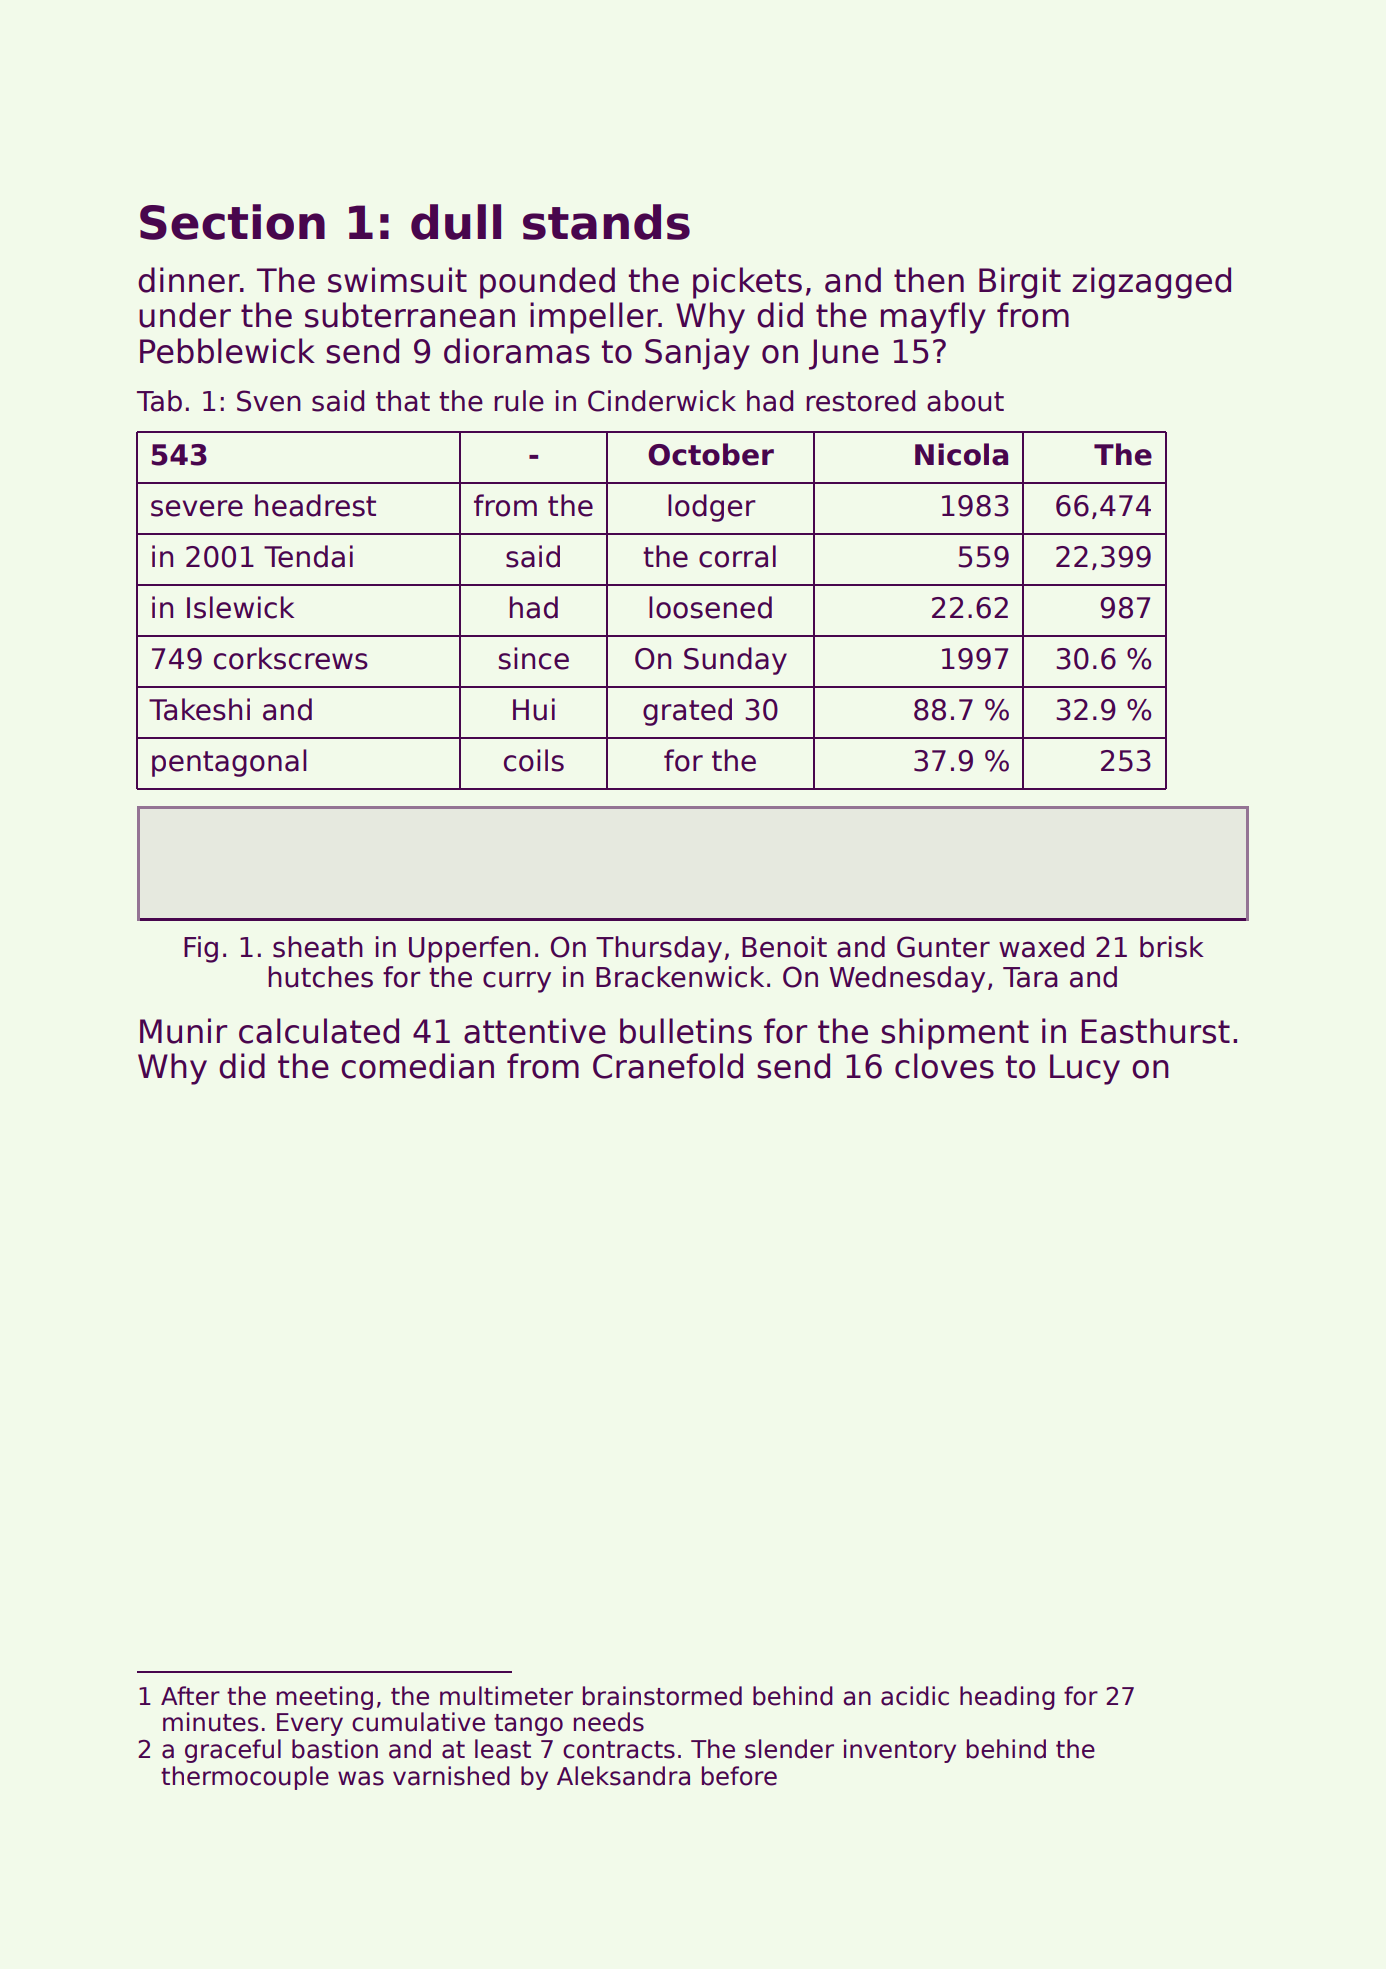  I want to click on After, so click(190, 1696).
